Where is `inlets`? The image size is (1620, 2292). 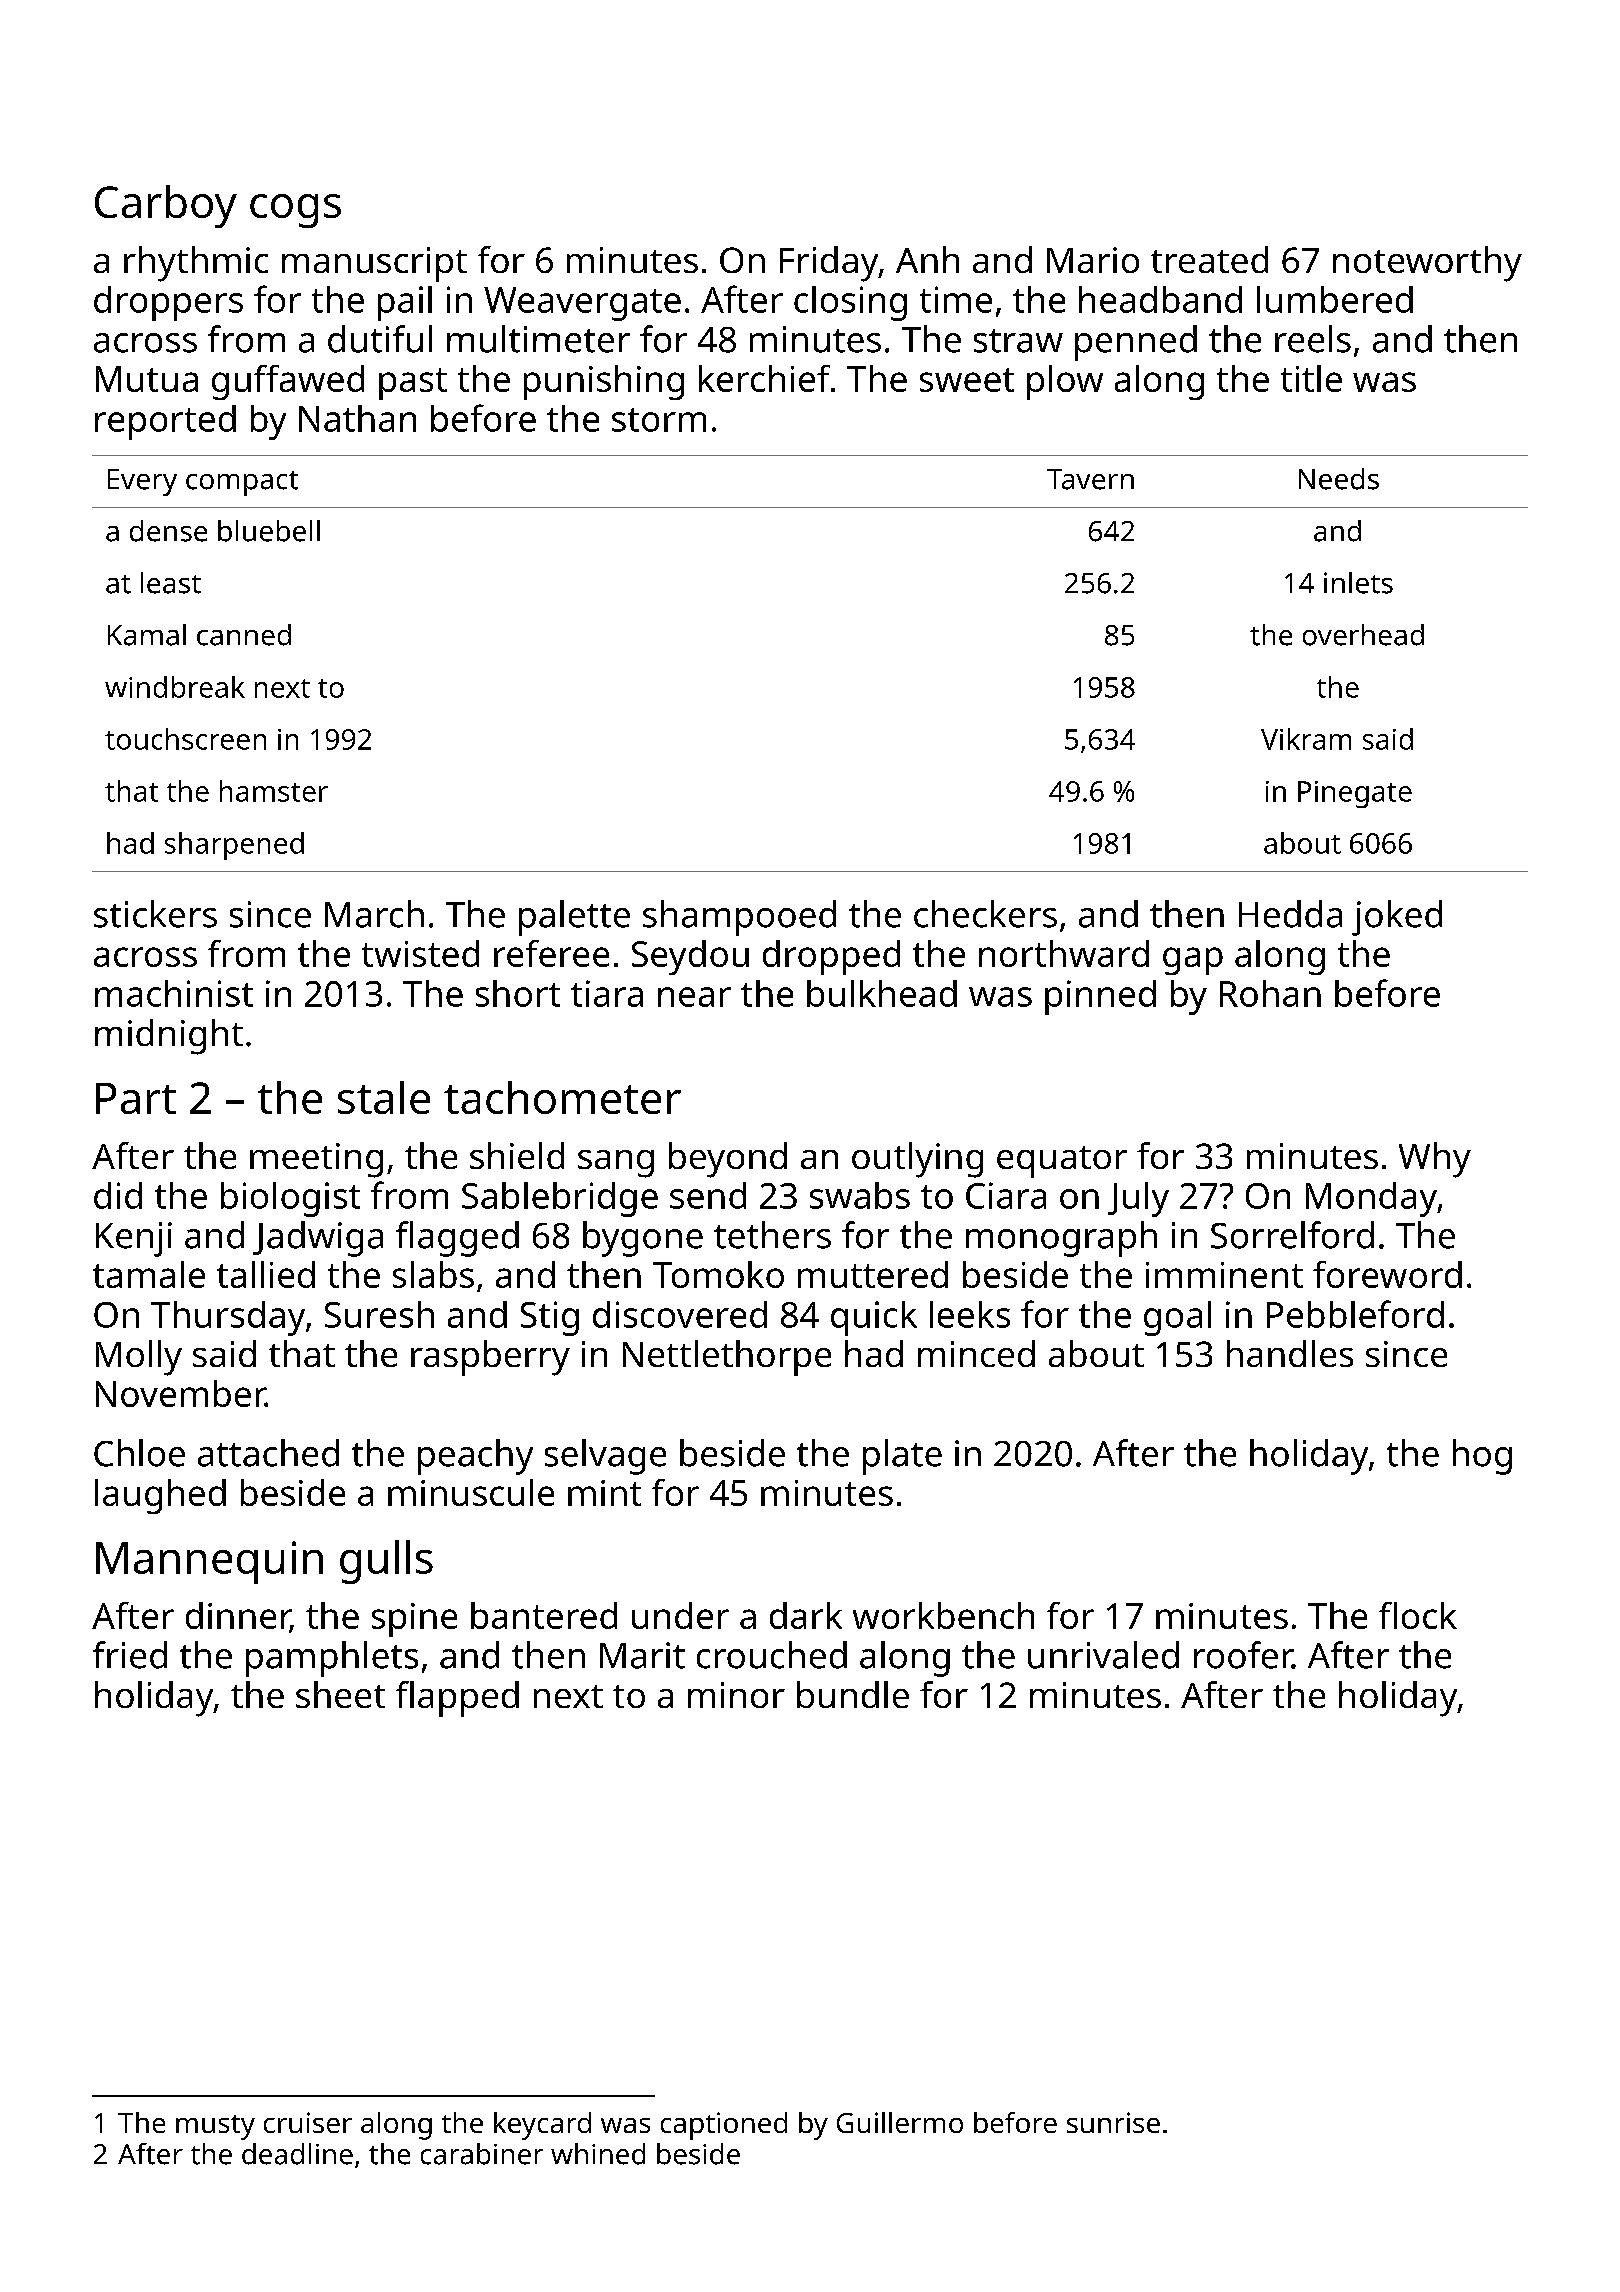 inlets is located at coordinates (1358, 583).
